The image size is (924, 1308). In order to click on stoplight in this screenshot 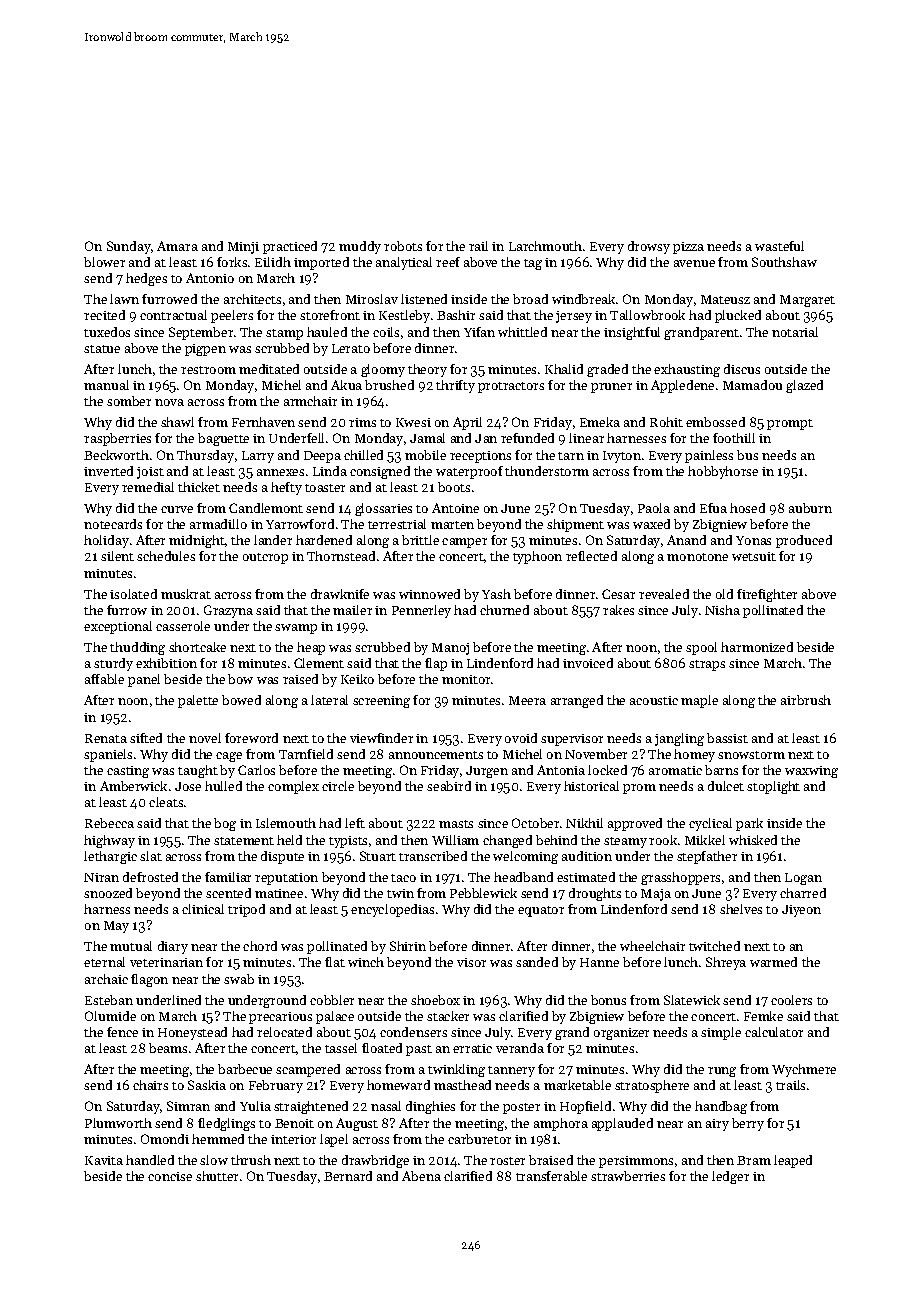, I will do `click(773, 787)`.
